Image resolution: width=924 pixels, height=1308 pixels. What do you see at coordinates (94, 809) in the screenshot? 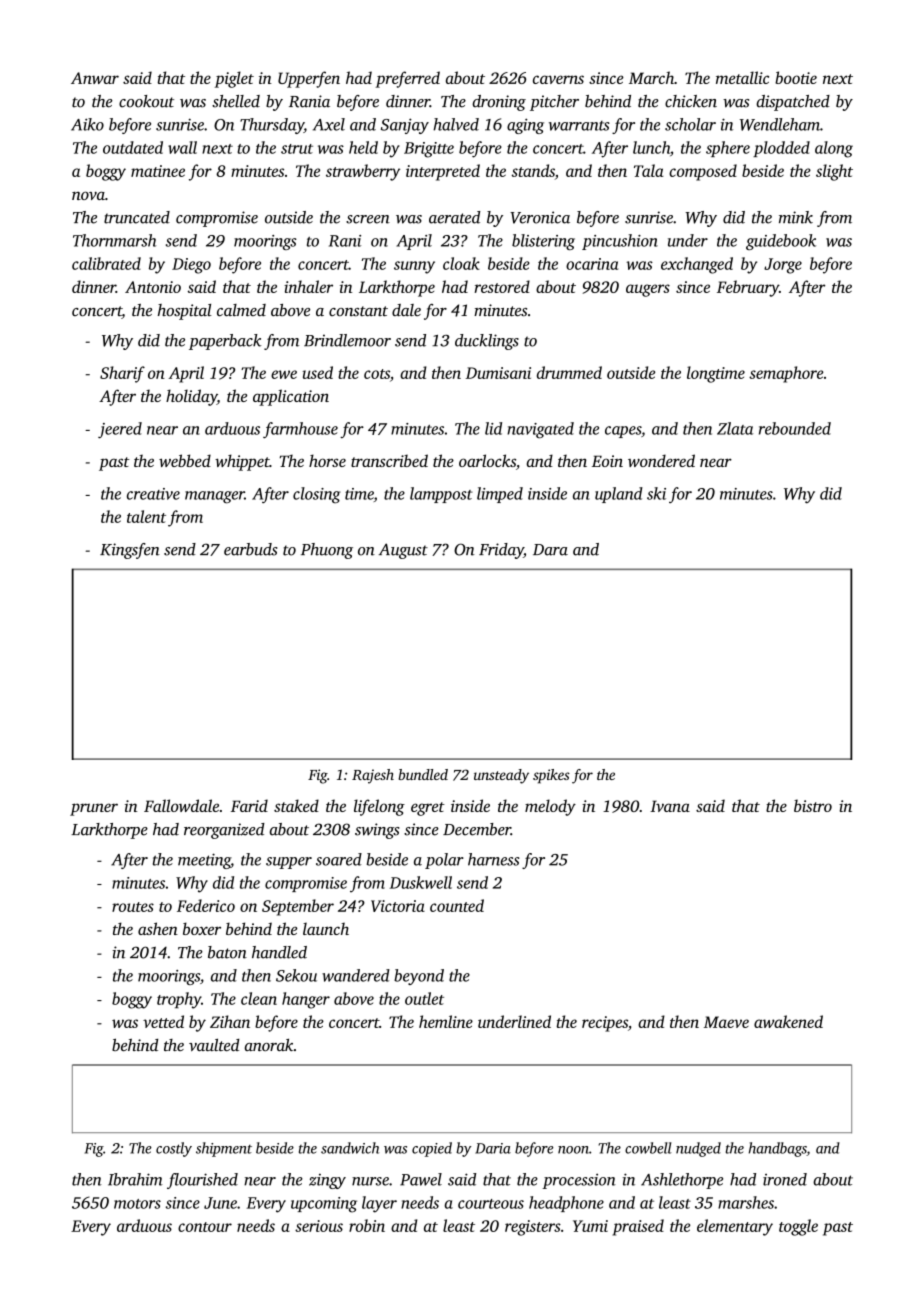
I see `pruner` at bounding box center [94, 809].
